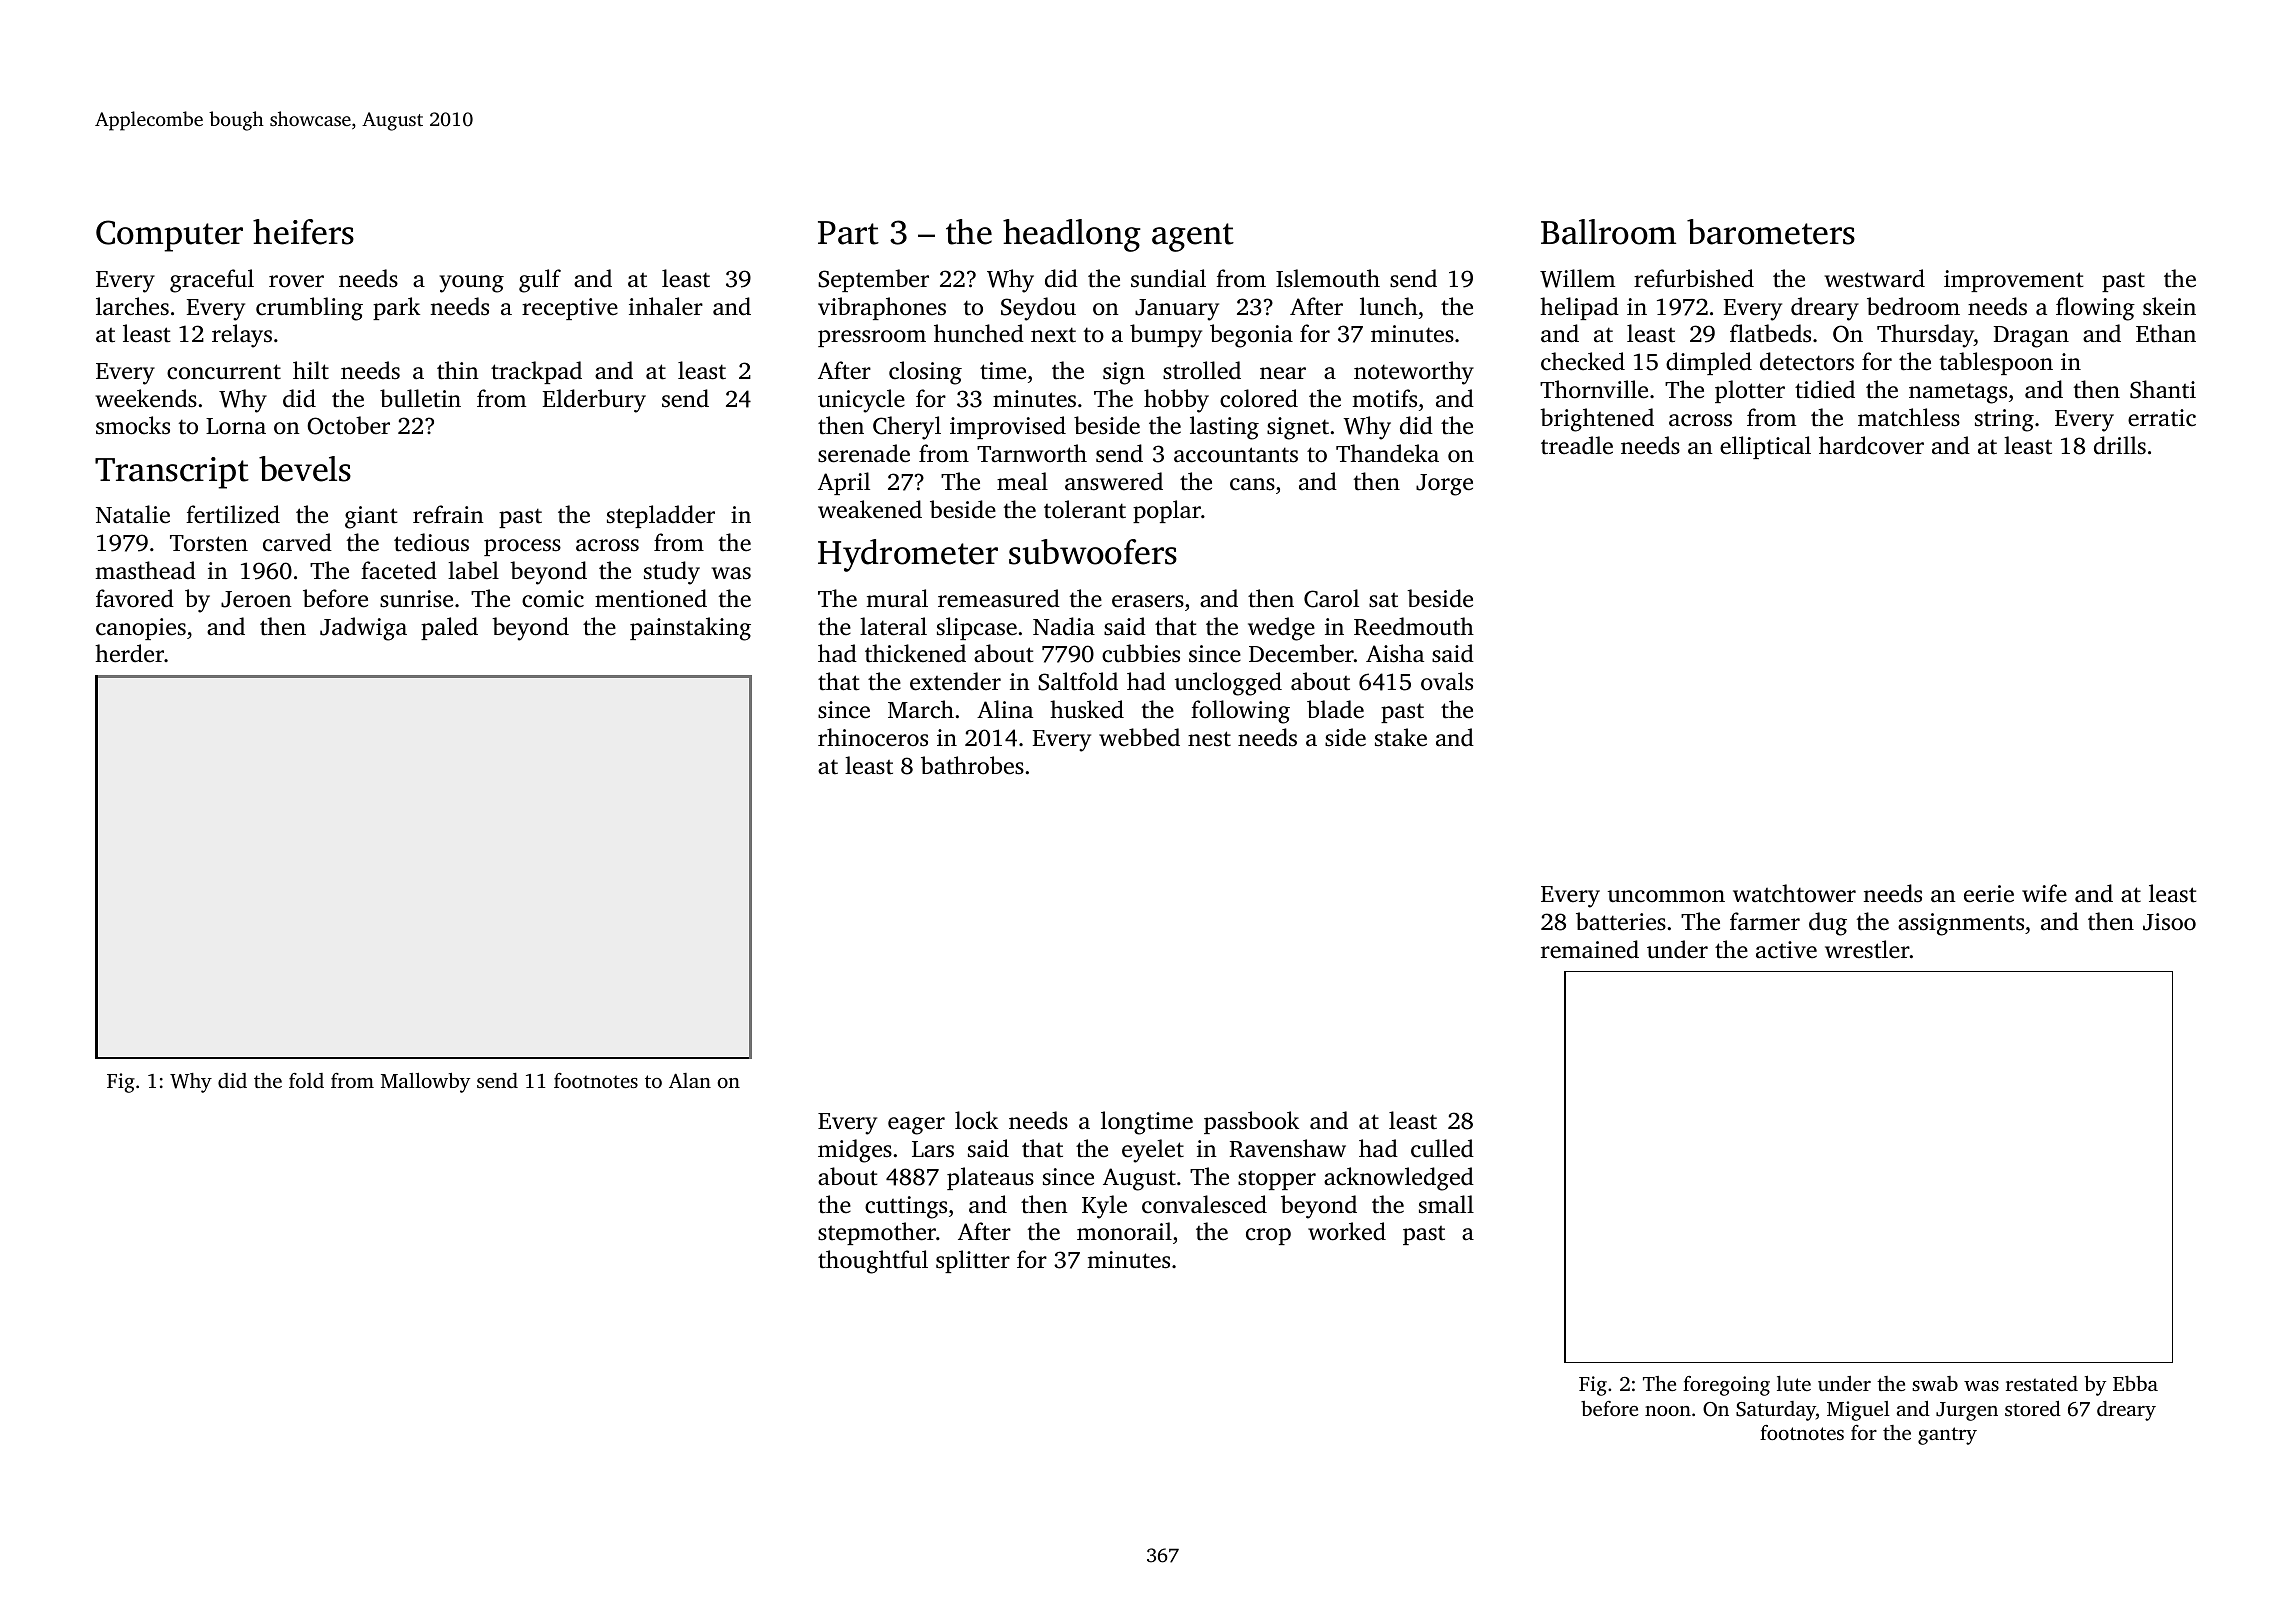 This page has width=2292, height=1620. I want to click on Ebba, so click(2135, 1383).
